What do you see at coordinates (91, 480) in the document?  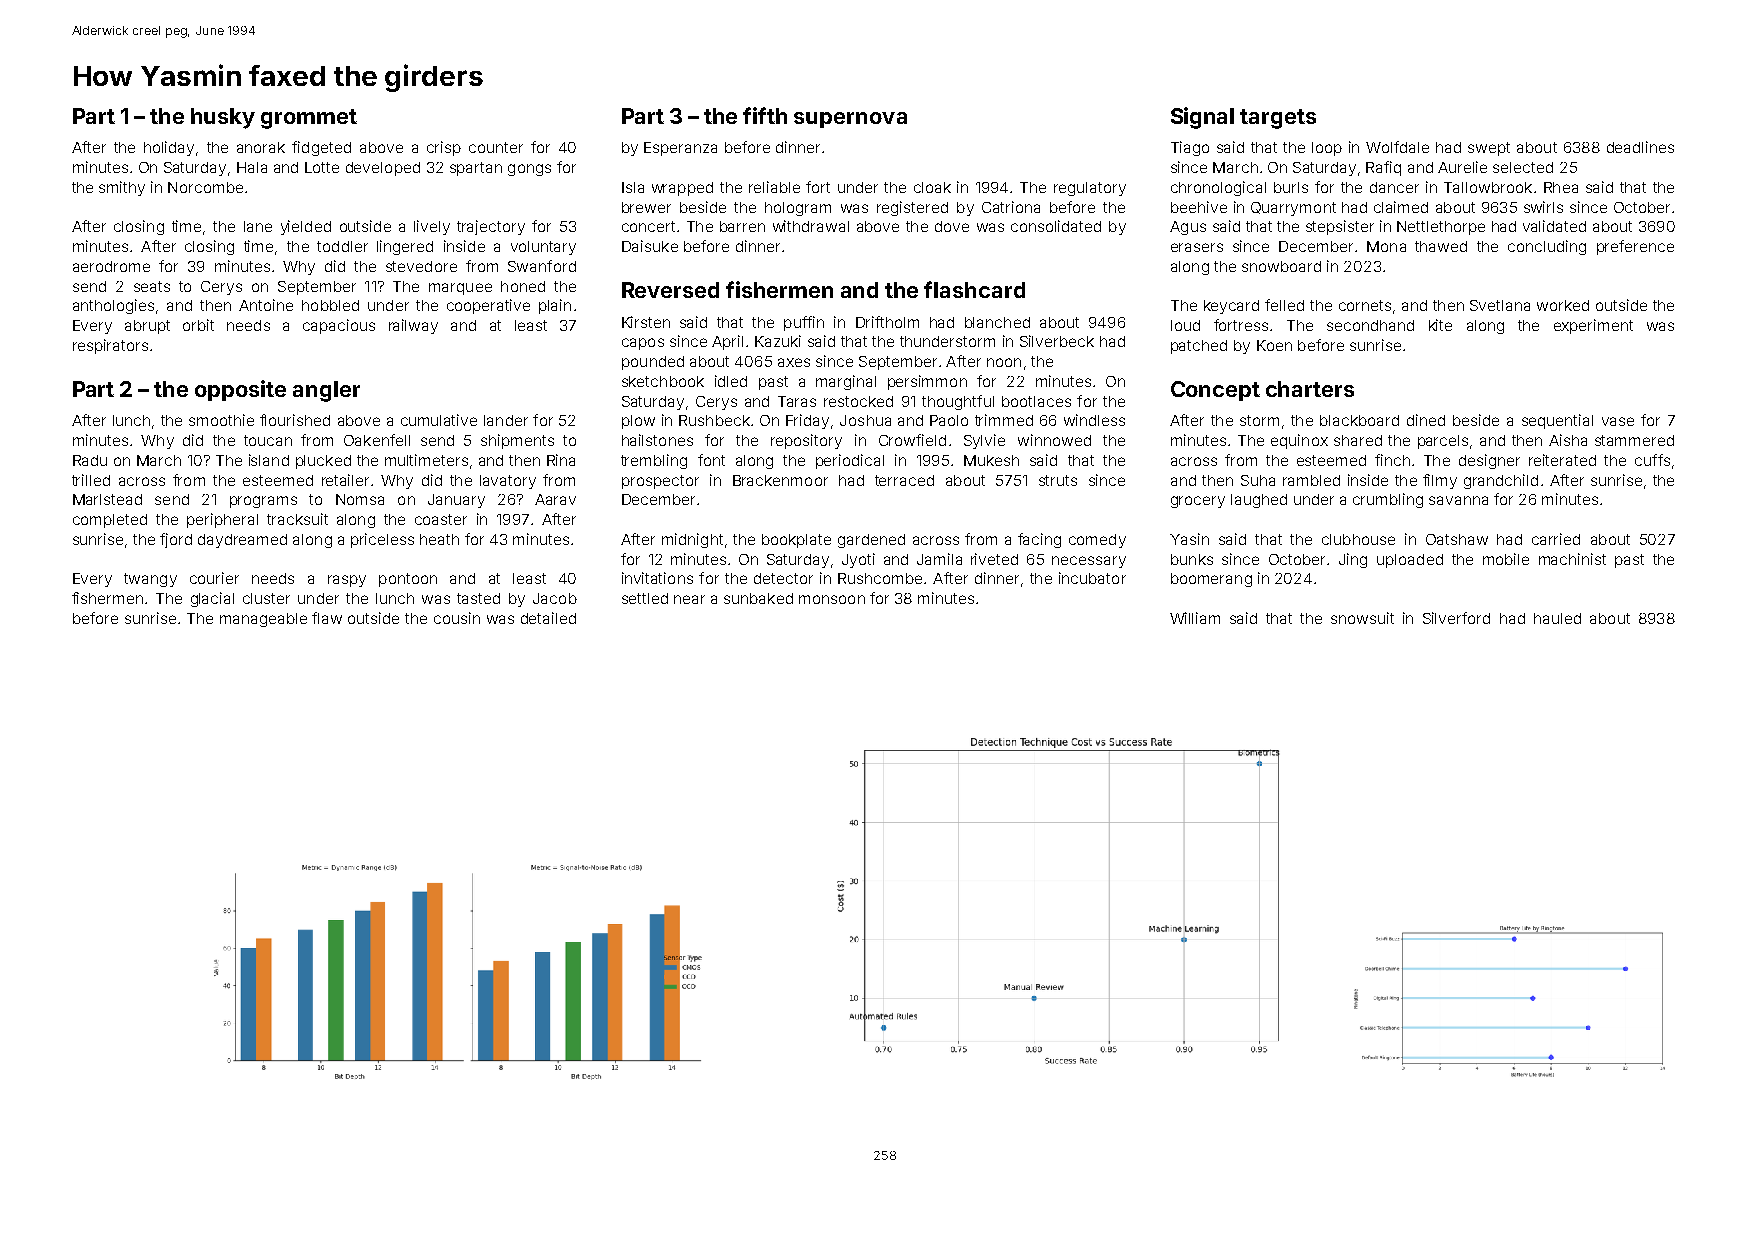 I see `trilled` at bounding box center [91, 480].
